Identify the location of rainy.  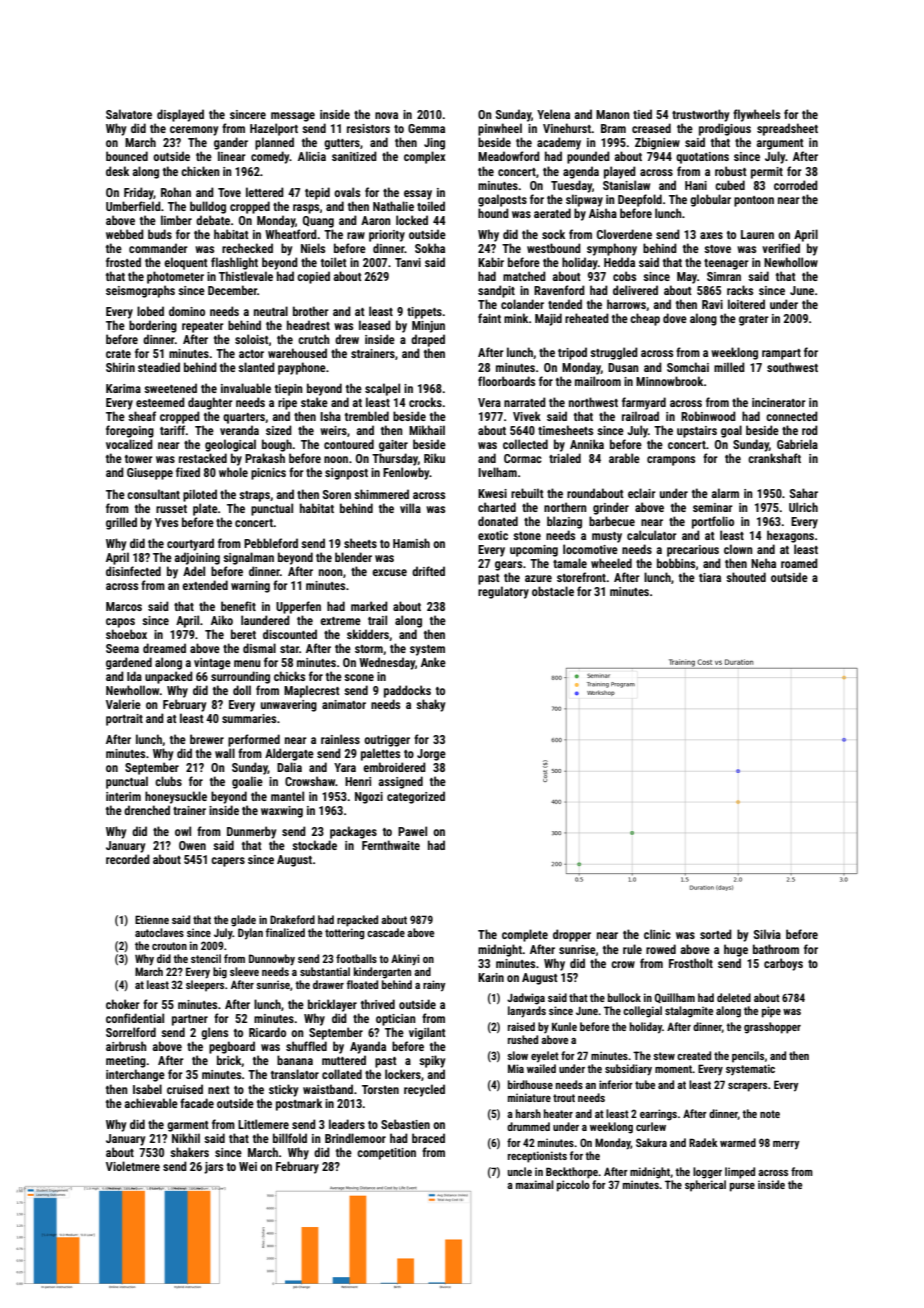
(434, 986).
